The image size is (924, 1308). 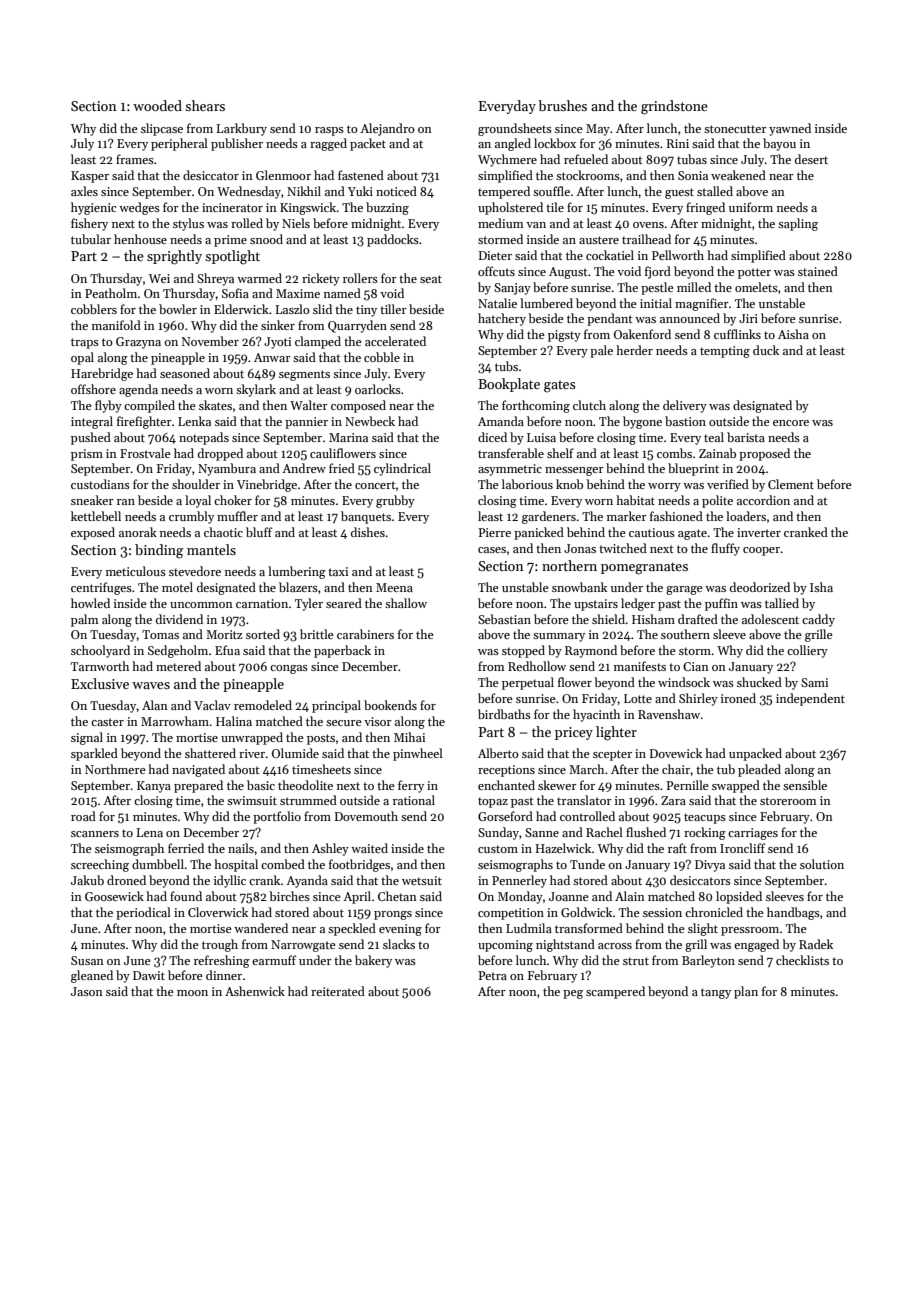 What do you see at coordinates (338, 571) in the screenshot?
I see `taxi` at bounding box center [338, 571].
